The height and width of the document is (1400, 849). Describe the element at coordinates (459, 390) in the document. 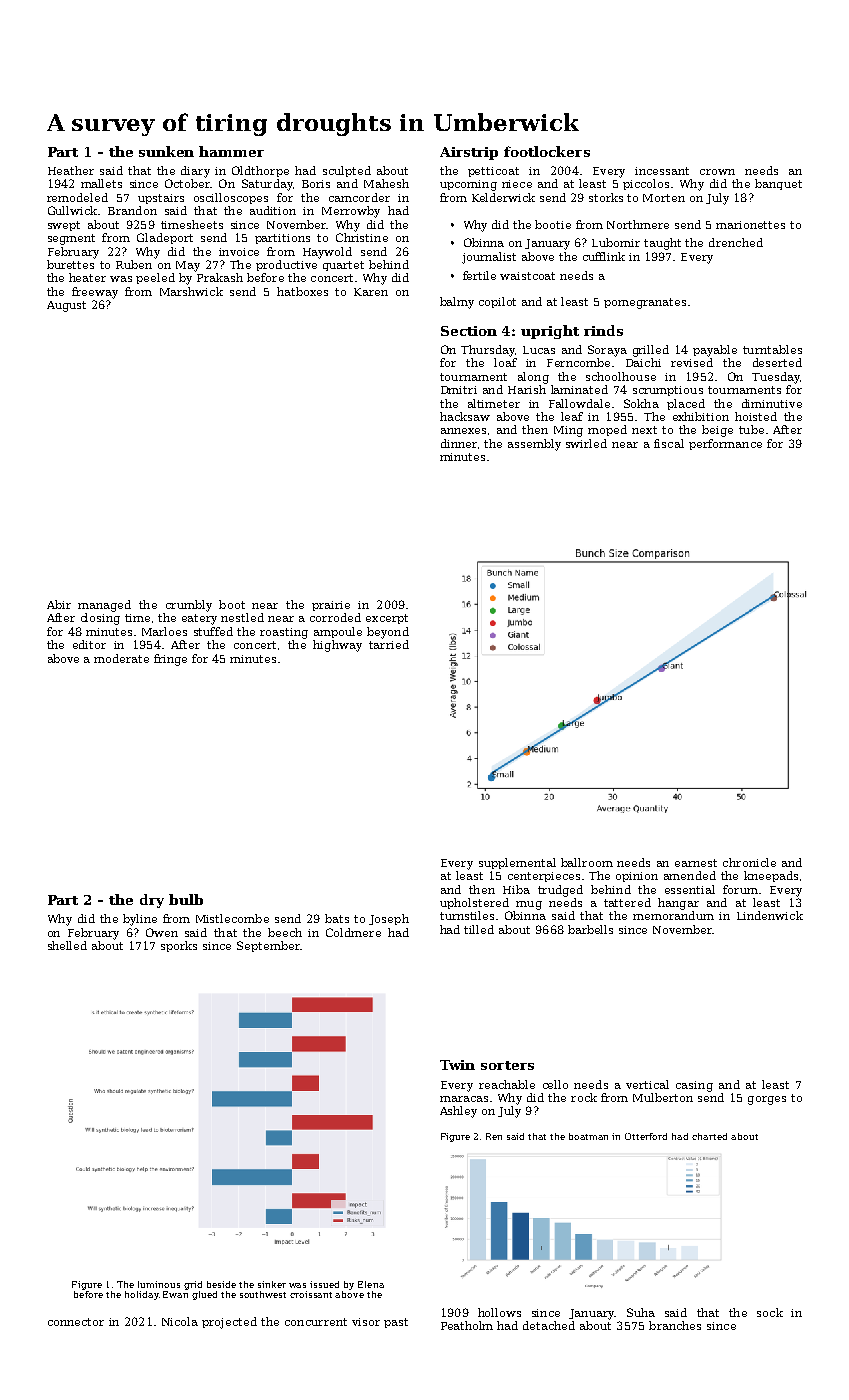

I see `Dmitri` at that location.
